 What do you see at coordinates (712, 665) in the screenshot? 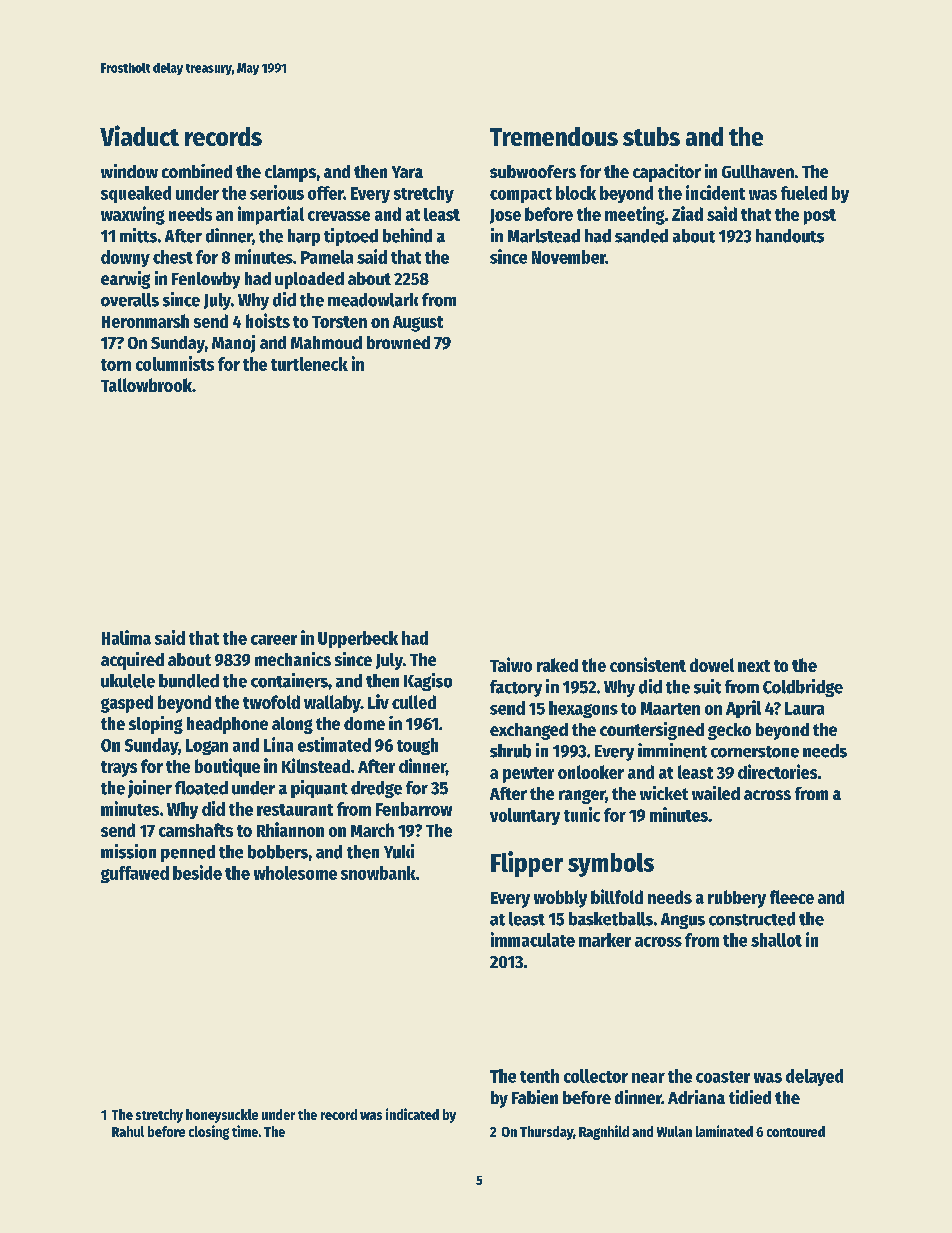
I see `dowel` at bounding box center [712, 665].
